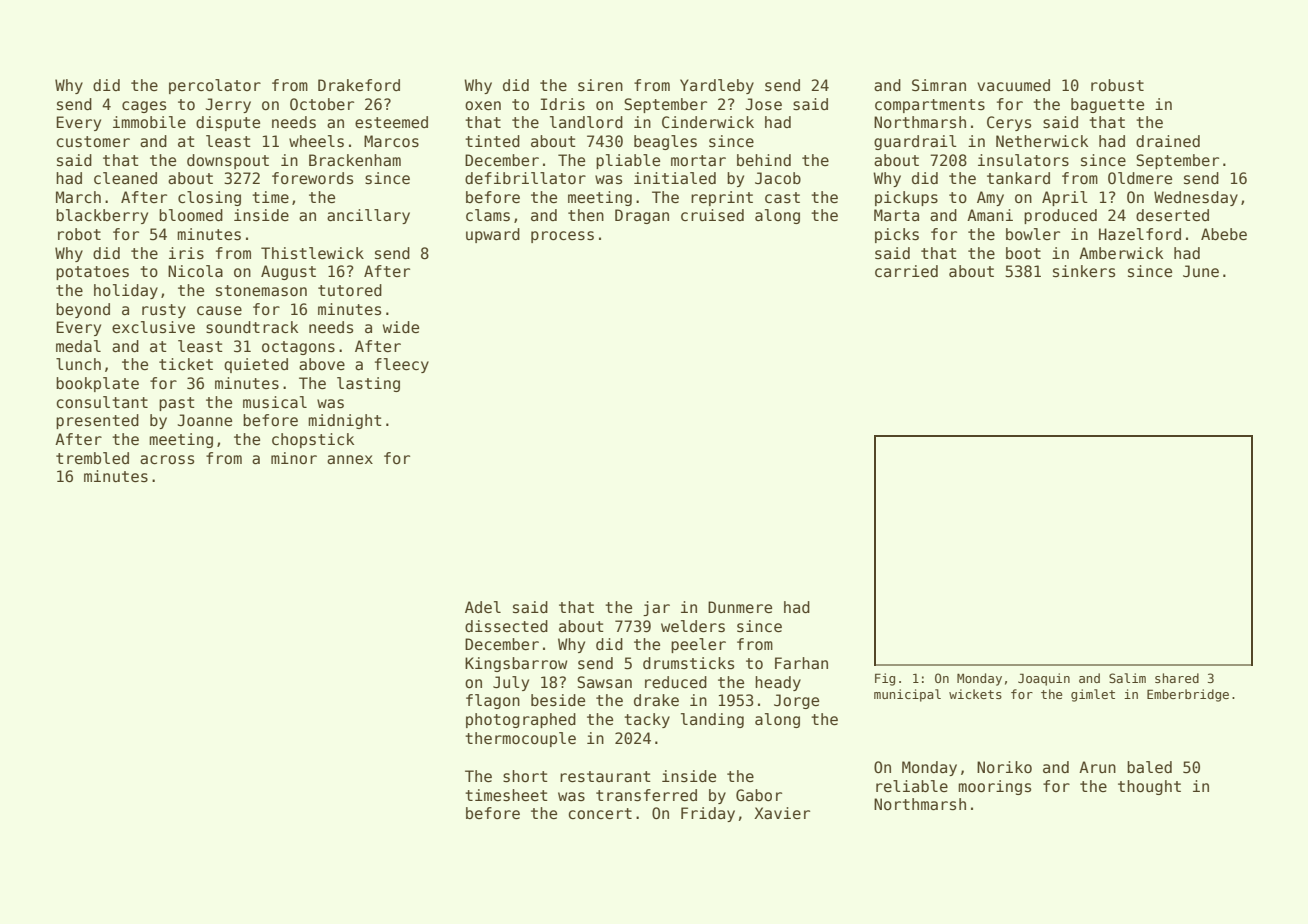 This document has width=1308, height=924. Describe the element at coordinates (525, 776) in the document. I see `short` at that location.
